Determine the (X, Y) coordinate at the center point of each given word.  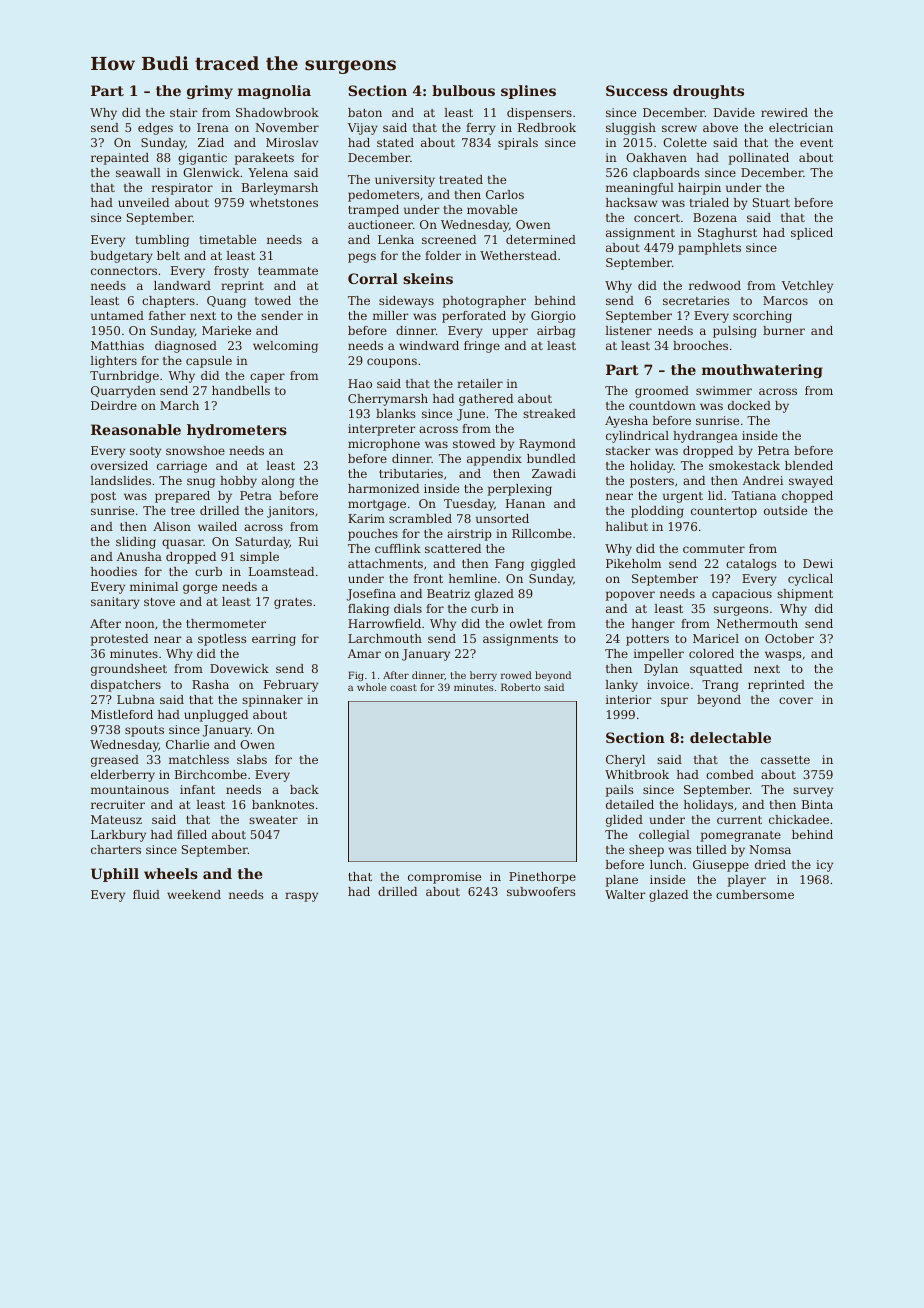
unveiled (143, 202)
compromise (444, 878)
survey (813, 792)
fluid (146, 894)
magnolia (274, 92)
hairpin (699, 189)
